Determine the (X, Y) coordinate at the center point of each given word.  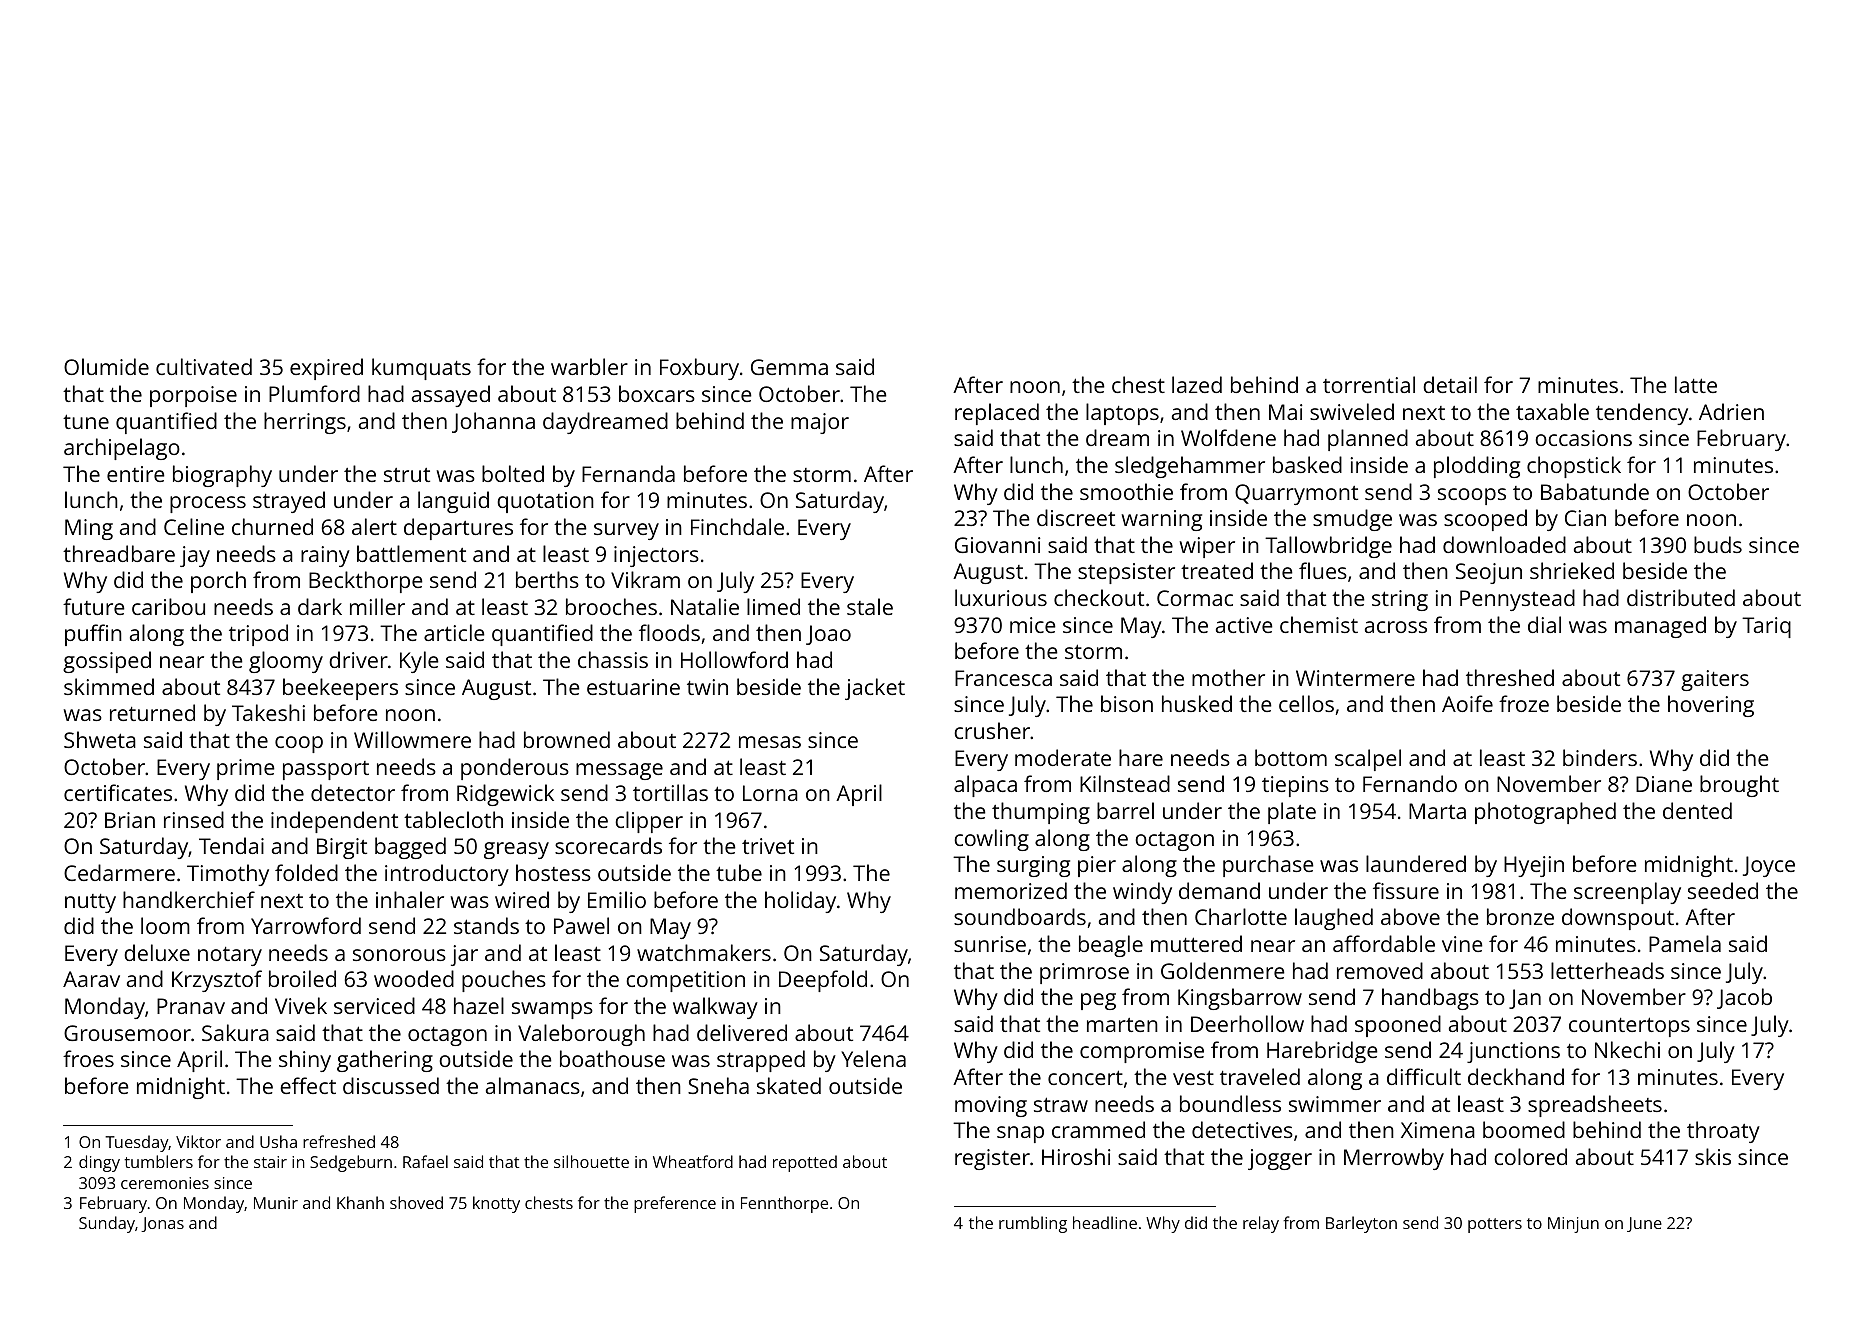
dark (320, 606)
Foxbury (699, 369)
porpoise (193, 396)
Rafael (425, 1161)
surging (1033, 866)
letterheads (1607, 970)
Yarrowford (306, 925)
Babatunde (1595, 491)
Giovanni (997, 545)
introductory (447, 875)
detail (1450, 384)
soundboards (1020, 916)
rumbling (1033, 1224)
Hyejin (1534, 866)
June (1644, 1224)
